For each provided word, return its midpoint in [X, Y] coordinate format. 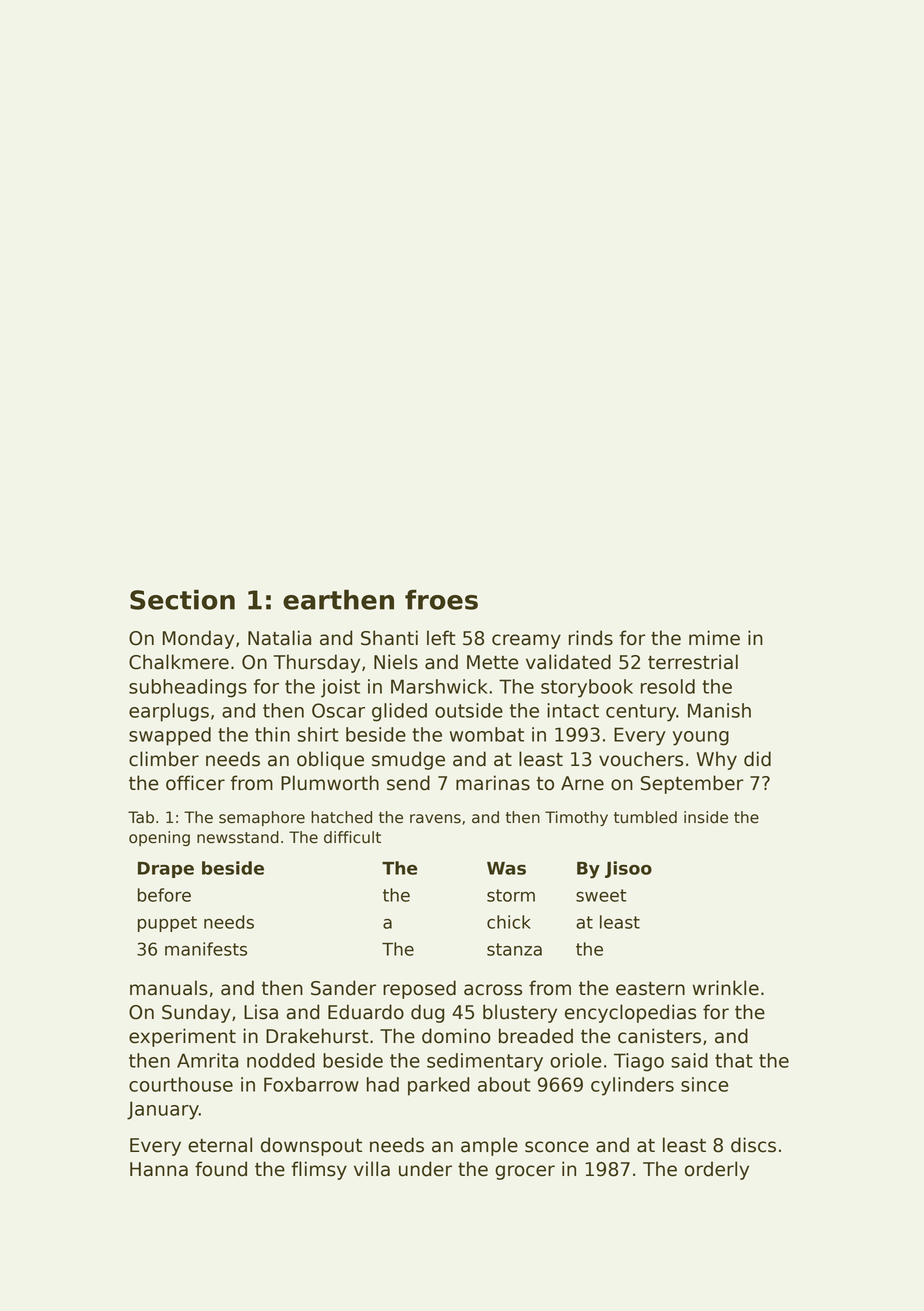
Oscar [338, 710]
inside [706, 817]
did [757, 759]
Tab [141, 817]
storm [511, 895]
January [163, 1110]
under [425, 1169]
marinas [493, 783]
